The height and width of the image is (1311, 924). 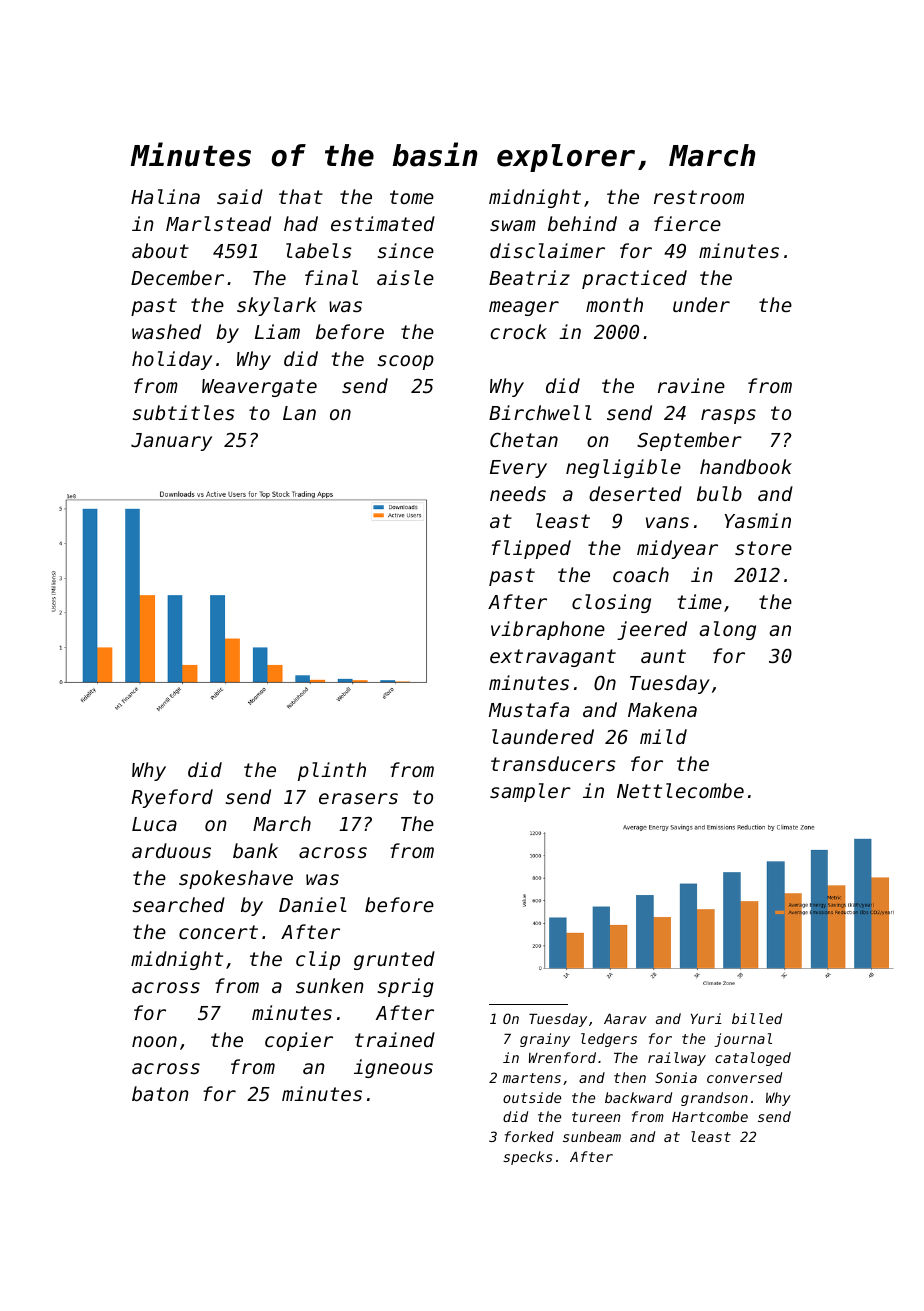 I want to click on tome, so click(x=412, y=197).
